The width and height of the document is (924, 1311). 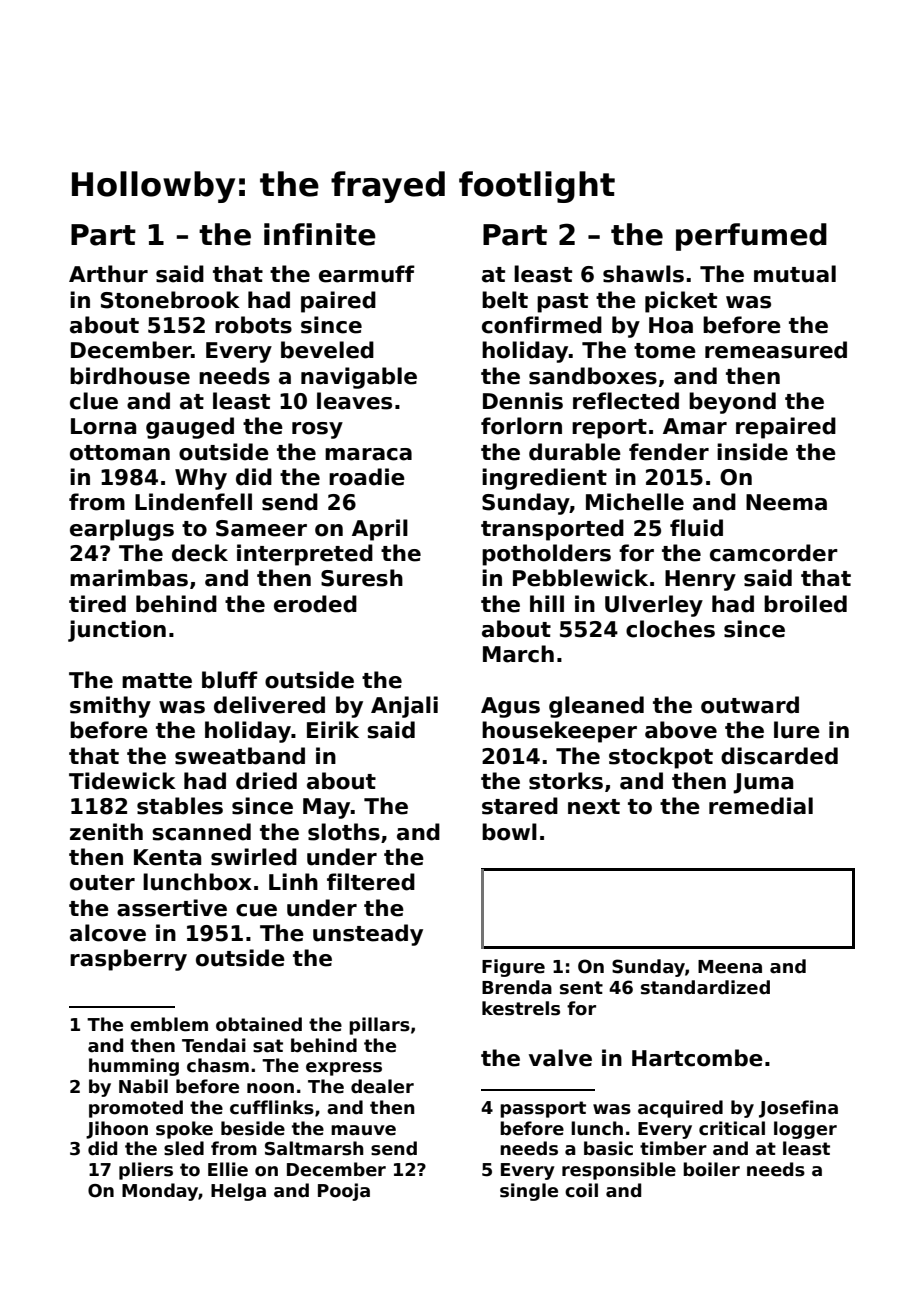 I want to click on confirmed, so click(x=542, y=325).
